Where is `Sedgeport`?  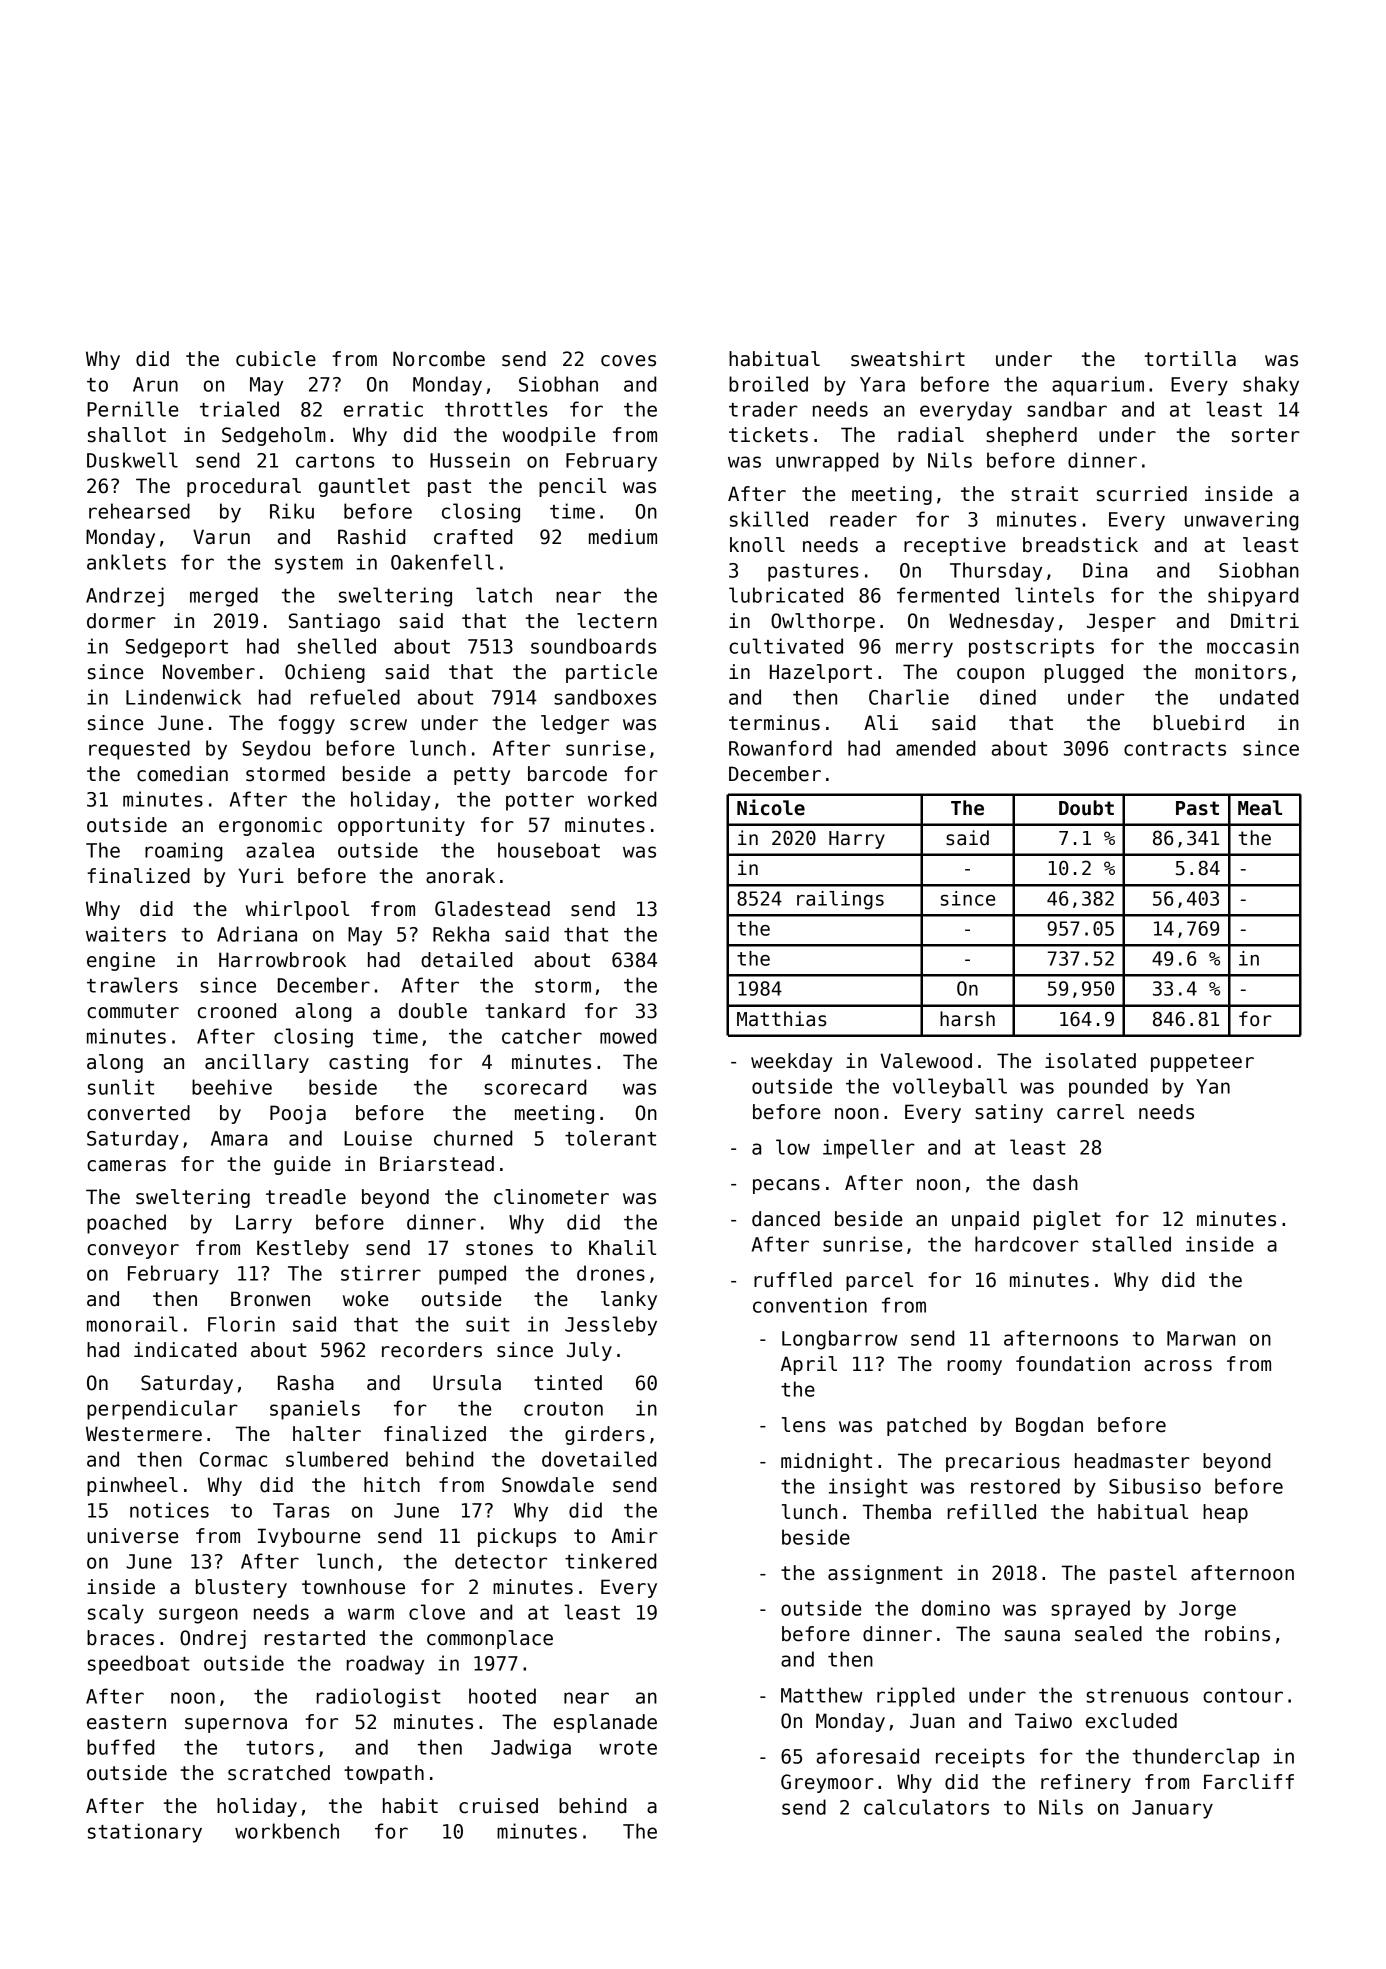
Sedgeport is located at coordinates (177, 648).
